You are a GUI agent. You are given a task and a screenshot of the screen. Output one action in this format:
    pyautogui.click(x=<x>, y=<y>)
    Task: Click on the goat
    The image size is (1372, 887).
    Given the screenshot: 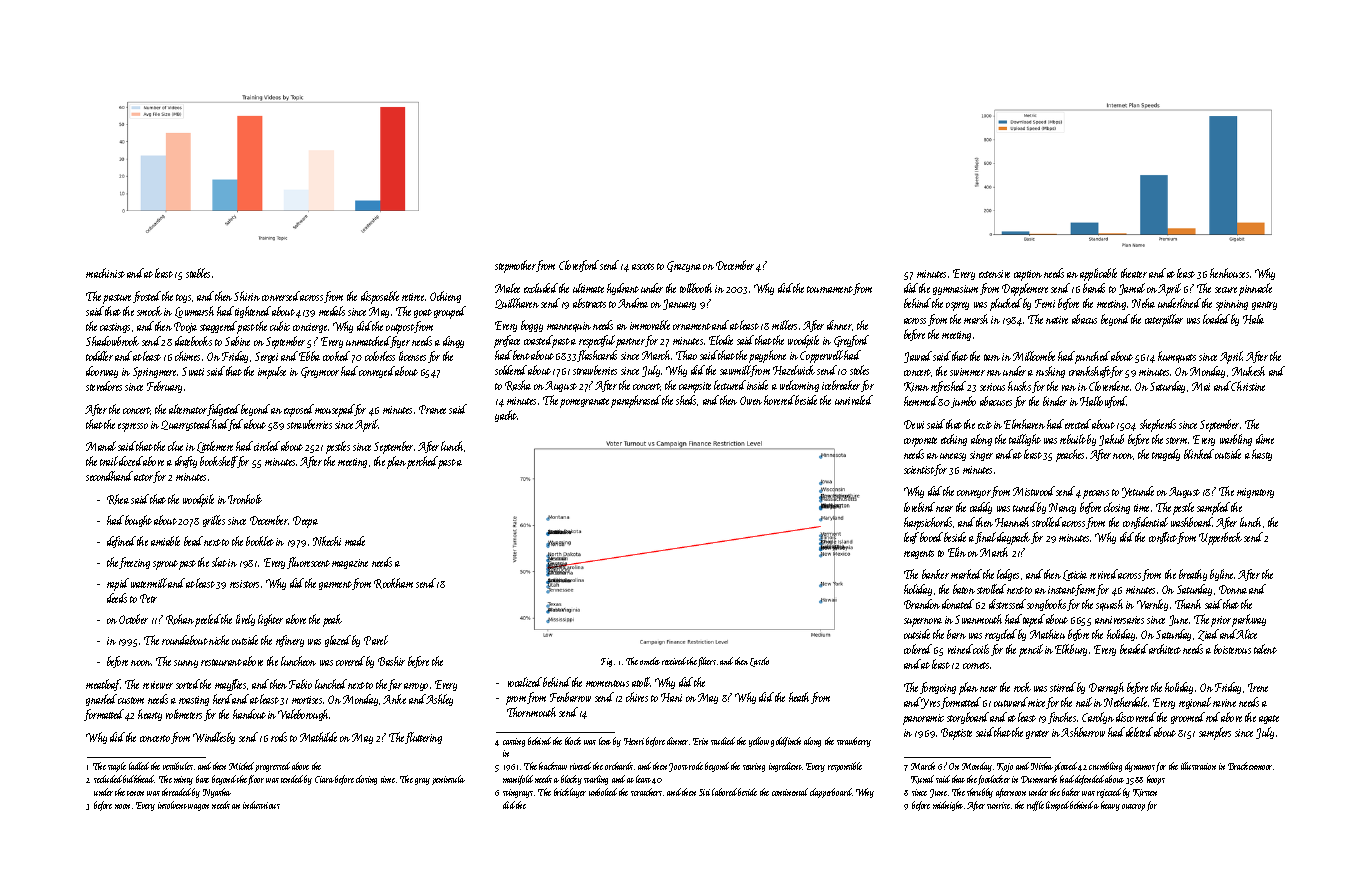 What is the action you would take?
    pyautogui.click(x=423, y=313)
